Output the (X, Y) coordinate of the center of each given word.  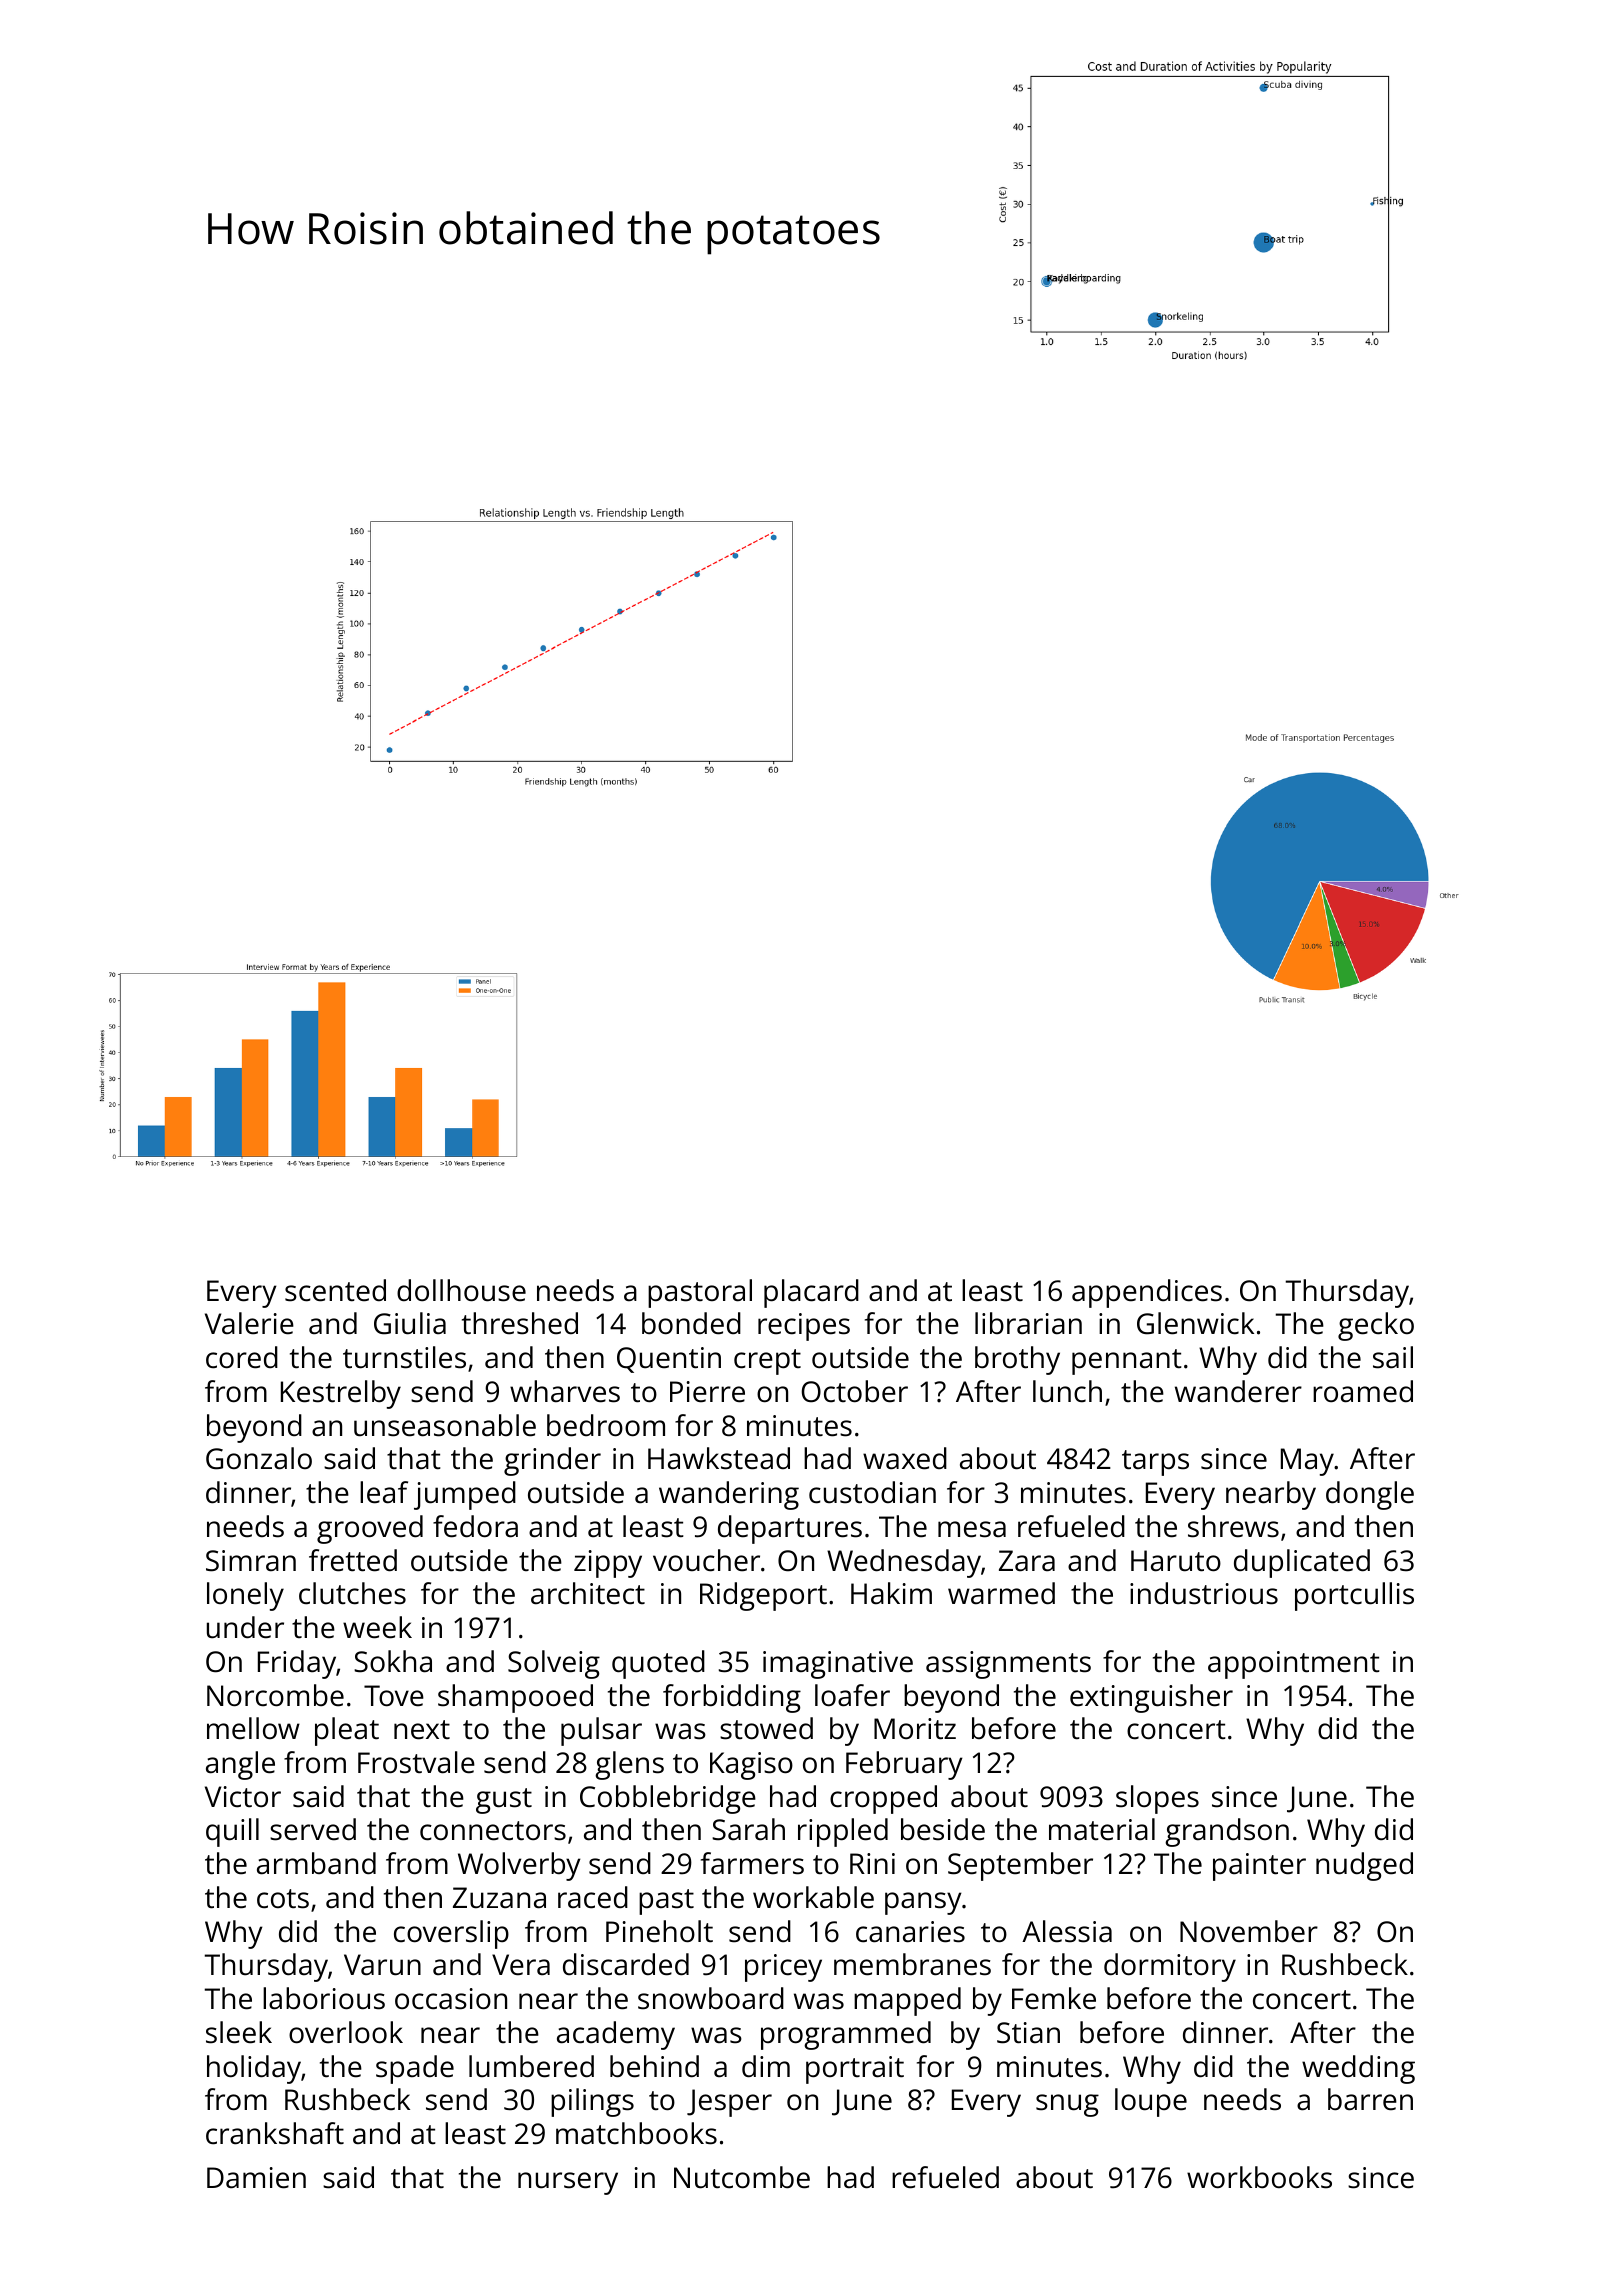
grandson (1227, 1832)
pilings (592, 2102)
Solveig (554, 1664)
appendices (1147, 1293)
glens (629, 1765)
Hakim (891, 1593)
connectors (493, 1831)
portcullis (1354, 1596)
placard (811, 1293)
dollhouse (461, 1290)
